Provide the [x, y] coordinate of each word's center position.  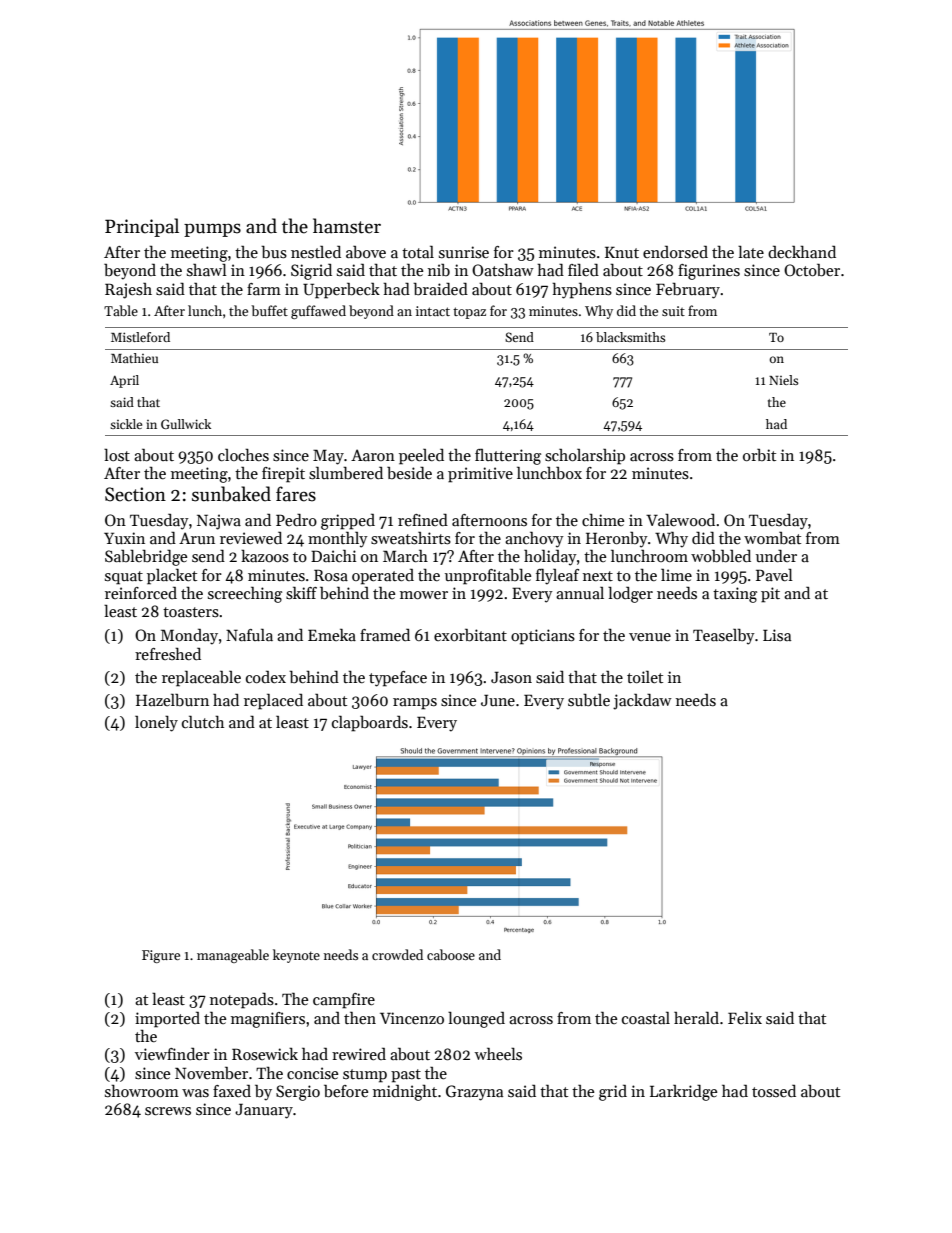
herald [696, 1017]
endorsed [675, 252]
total [418, 252]
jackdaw [642, 702]
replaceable [201, 679]
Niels [783, 380]
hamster [347, 226]
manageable [233, 956]
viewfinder [172, 1053]
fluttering [508, 457]
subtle [589, 700]
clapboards [370, 723]
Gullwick [186, 424]
